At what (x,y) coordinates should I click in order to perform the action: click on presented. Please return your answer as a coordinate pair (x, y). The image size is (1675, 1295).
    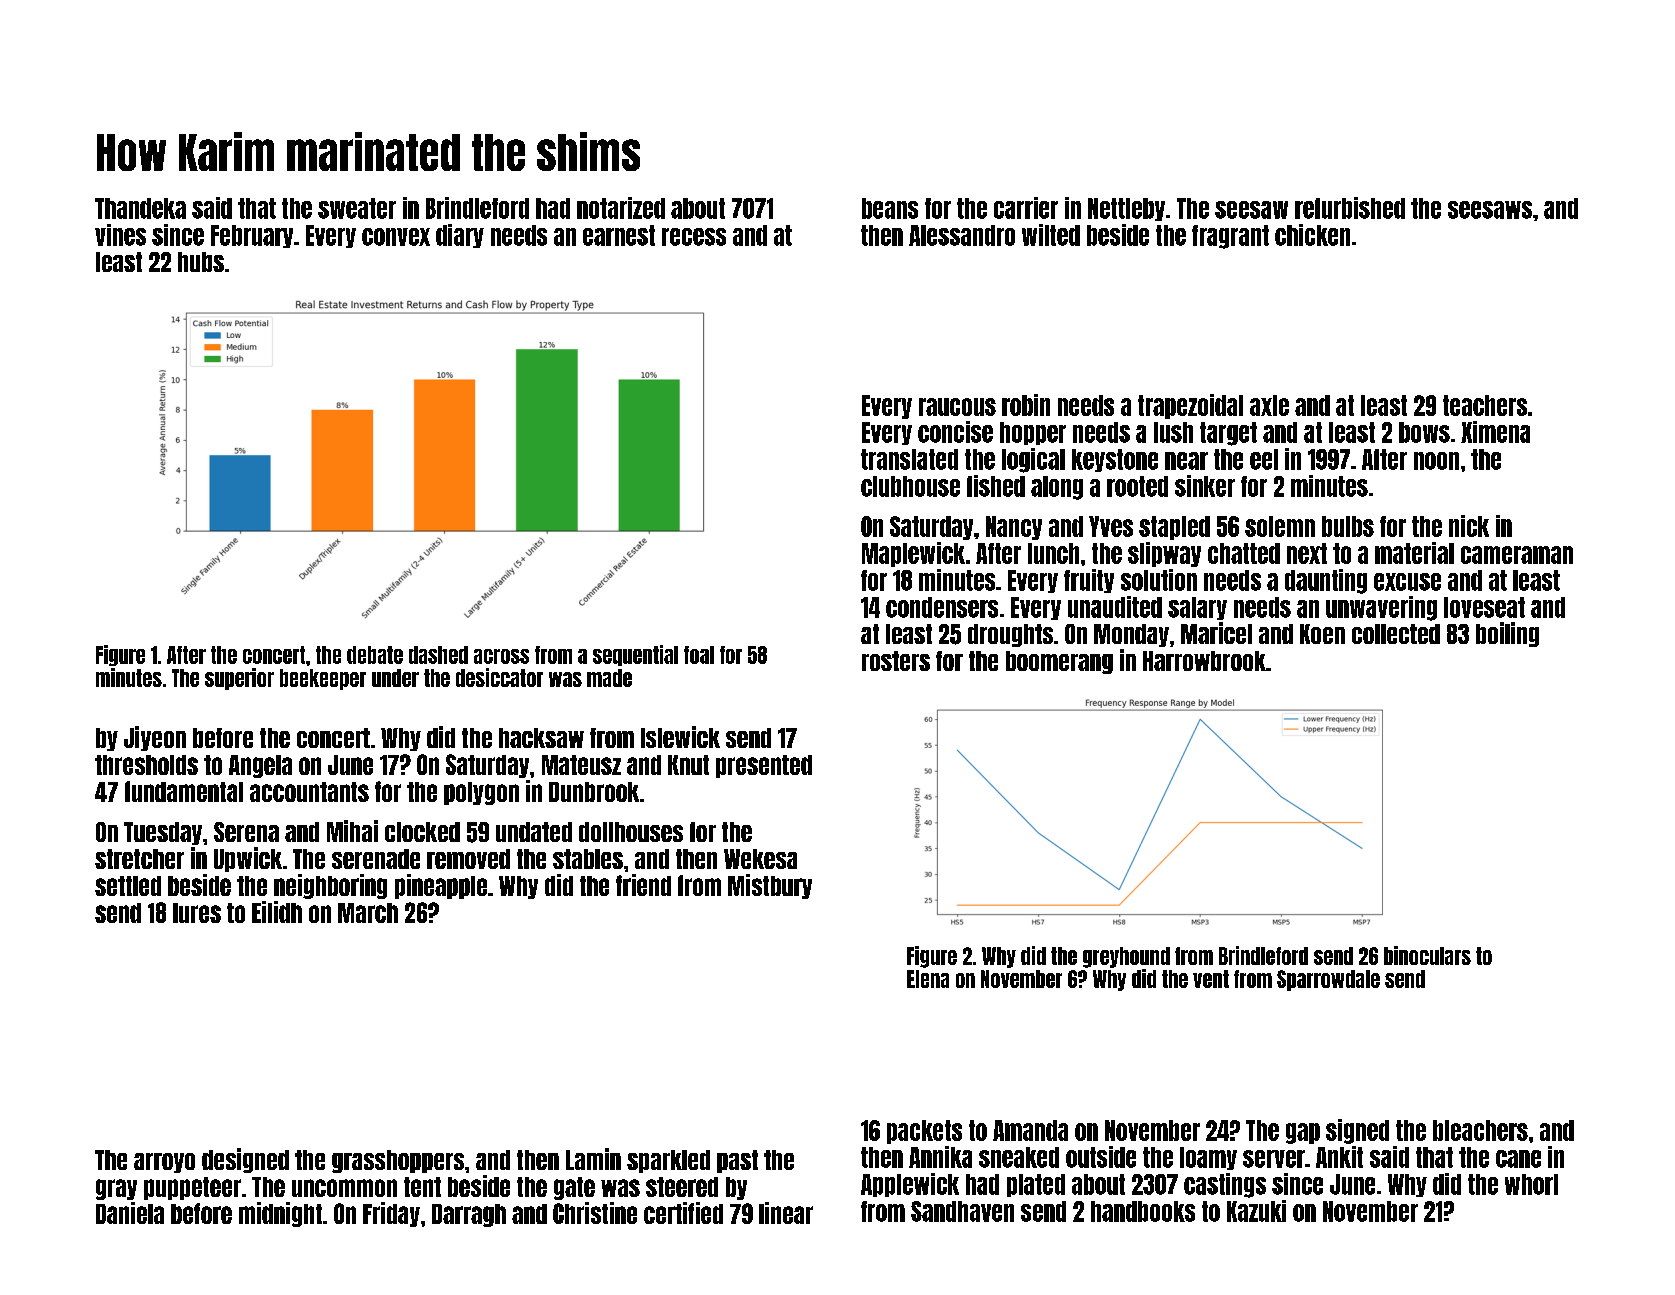
    Looking at the image, I should click on (764, 766).
